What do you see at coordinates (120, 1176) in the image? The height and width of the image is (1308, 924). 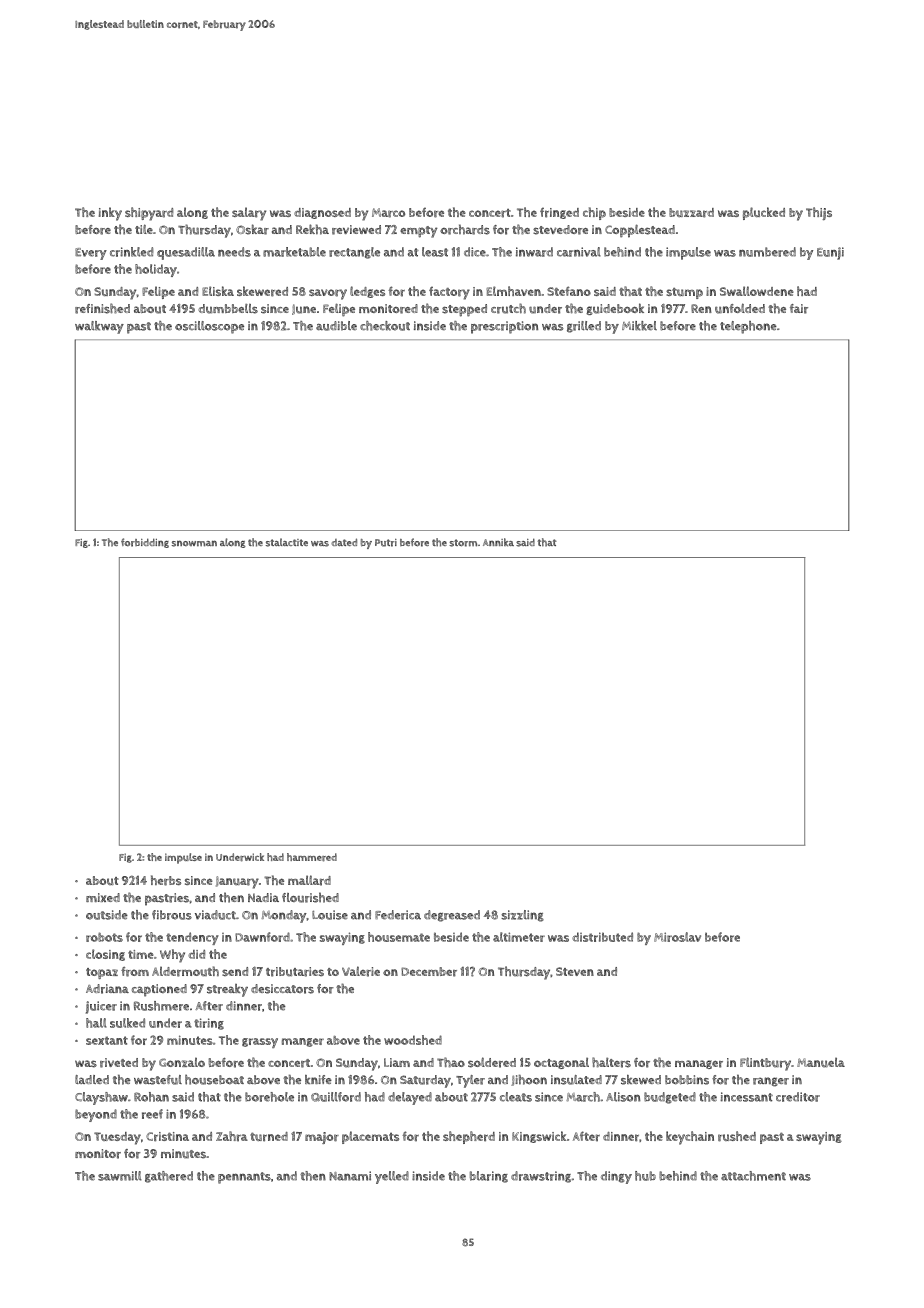 I see `sawmill` at bounding box center [120, 1176].
